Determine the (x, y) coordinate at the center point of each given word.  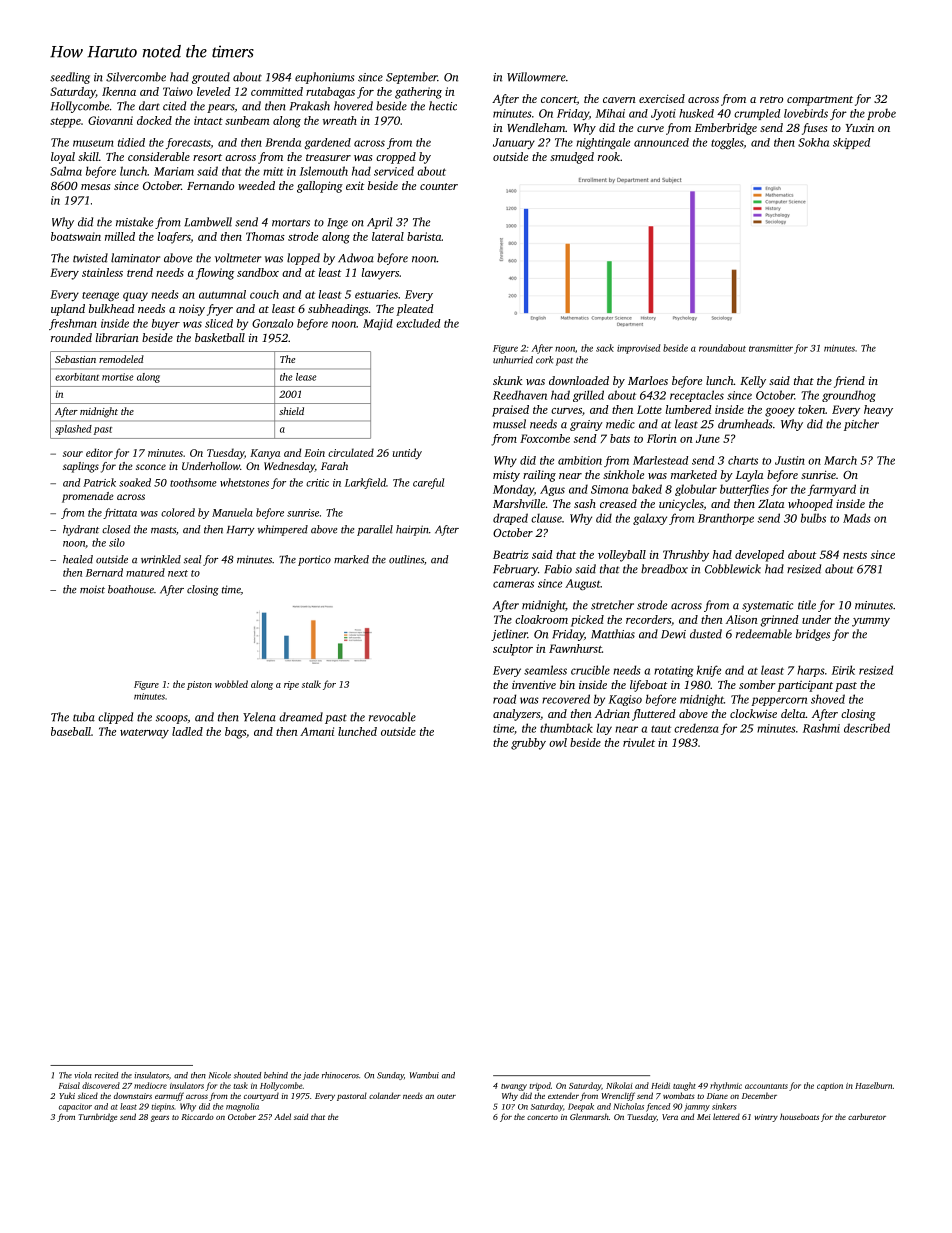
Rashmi (821, 728)
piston (199, 685)
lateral (388, 236)
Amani (317, 731)
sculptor (513, 650)
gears (160, 1119)
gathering (418, 93)
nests (855, 555)
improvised (639, 349)
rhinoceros (340, 1075)
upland (68, 310)
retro (771, 99)
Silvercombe (136, 77)
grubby (528, 744)
